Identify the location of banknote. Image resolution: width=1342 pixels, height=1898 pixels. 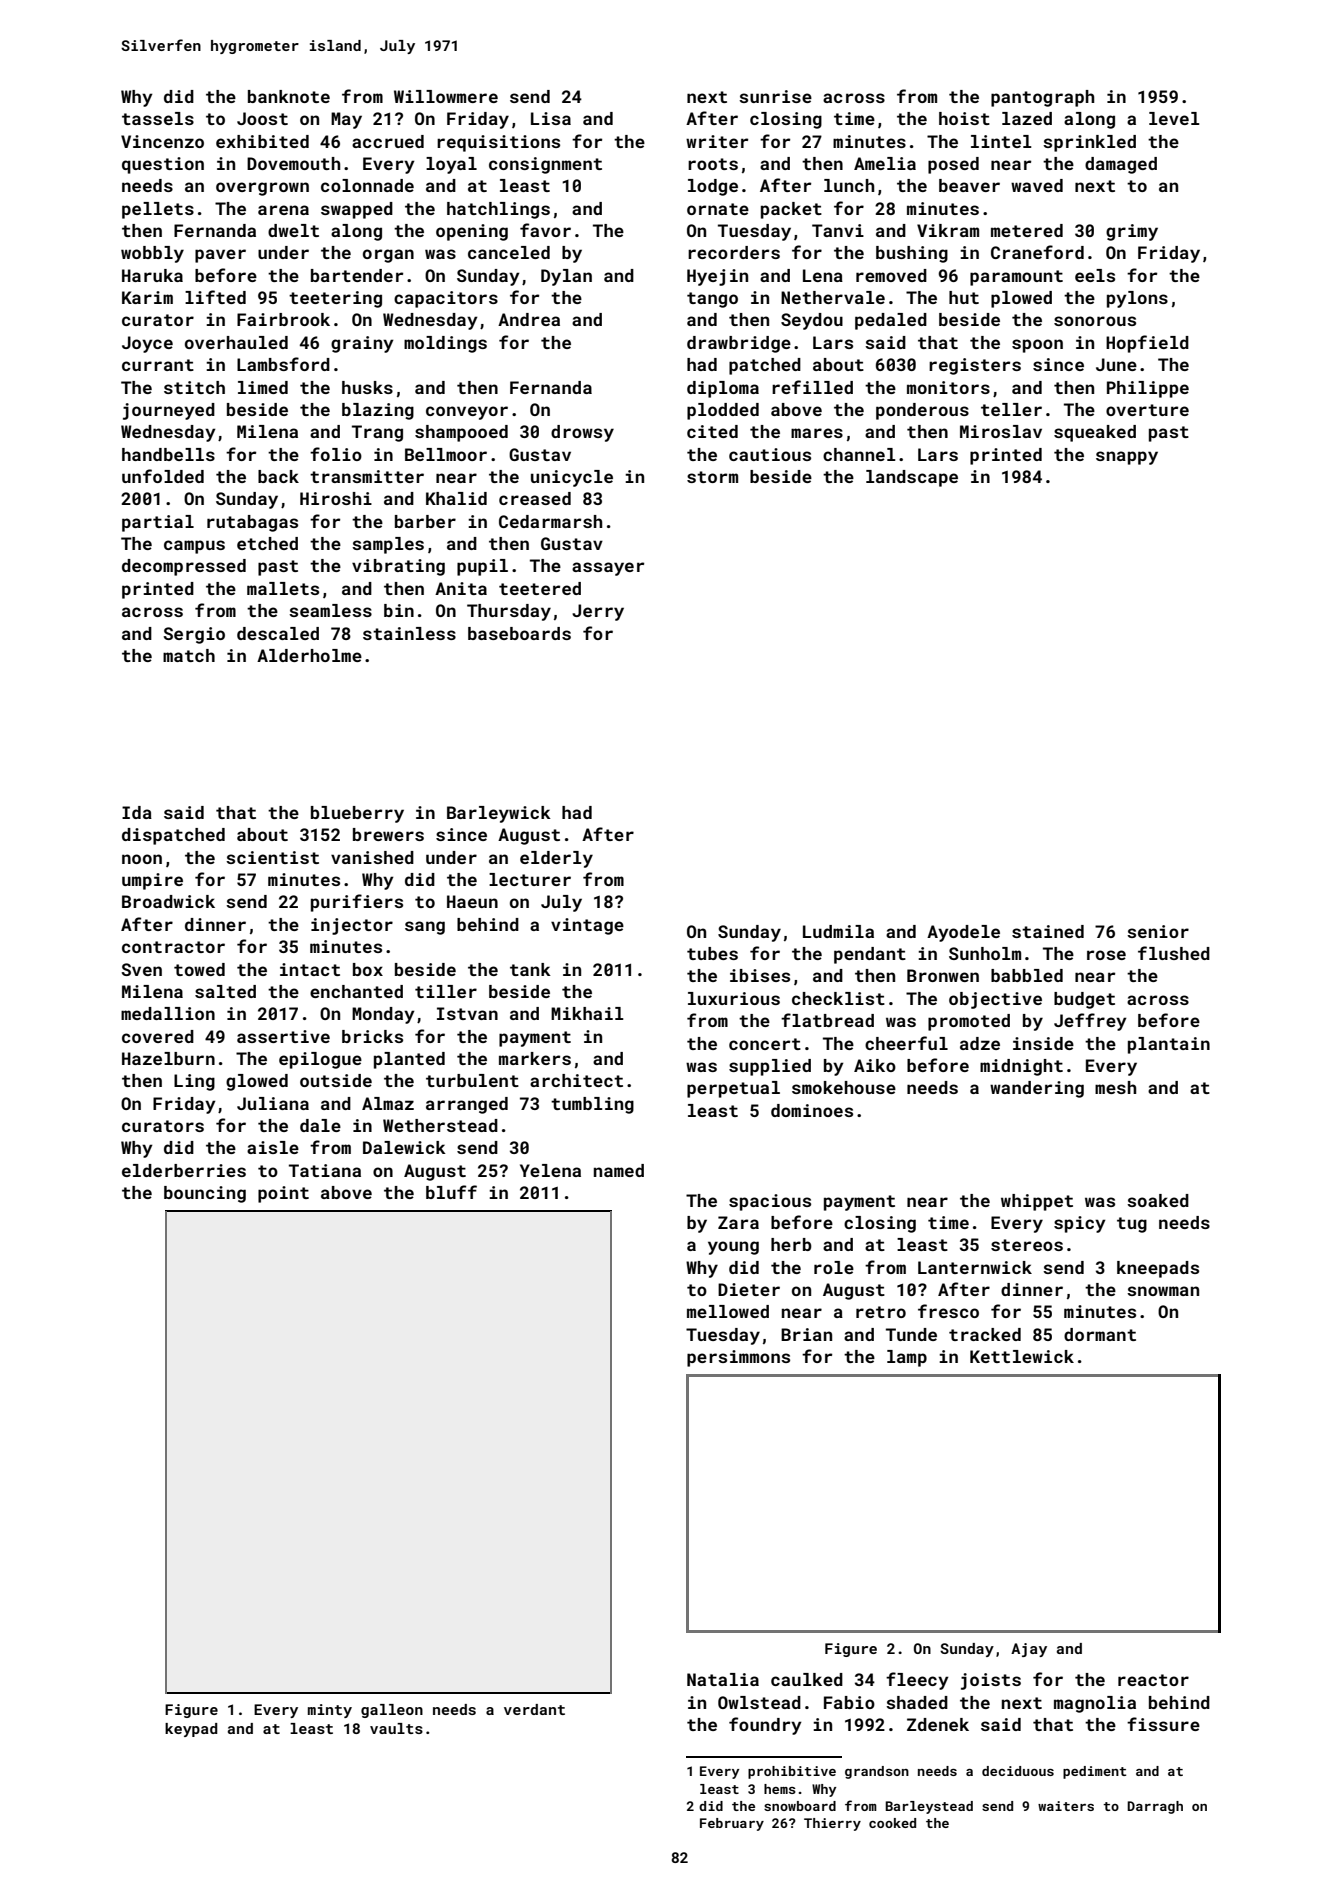
(289, 96).
